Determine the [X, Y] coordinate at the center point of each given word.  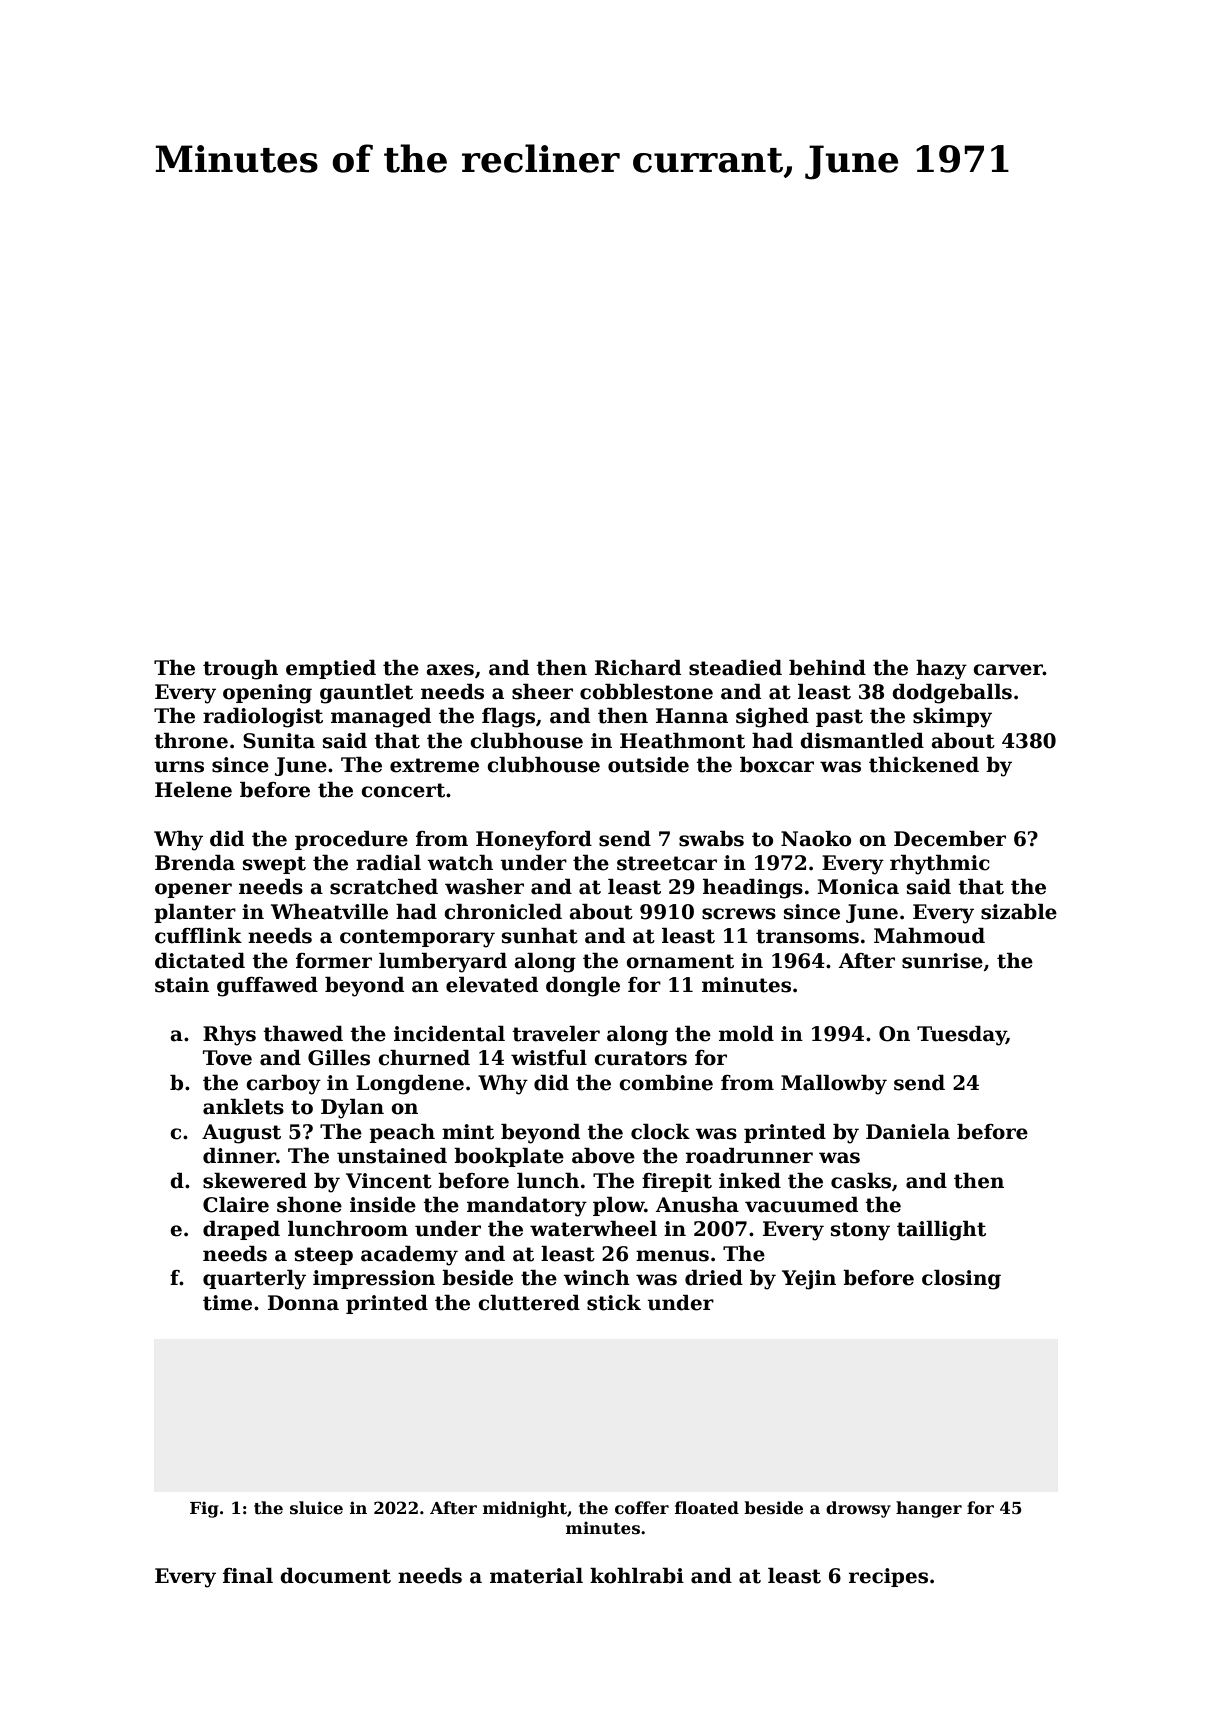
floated [707, 1508]
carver [1008, 670]
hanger [929, 1509]
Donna [303, 1303]
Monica [858, 887]
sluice [316, 1508]
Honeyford [534, 841]
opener [193, 890]
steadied [735, 668]
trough [240, 670]
